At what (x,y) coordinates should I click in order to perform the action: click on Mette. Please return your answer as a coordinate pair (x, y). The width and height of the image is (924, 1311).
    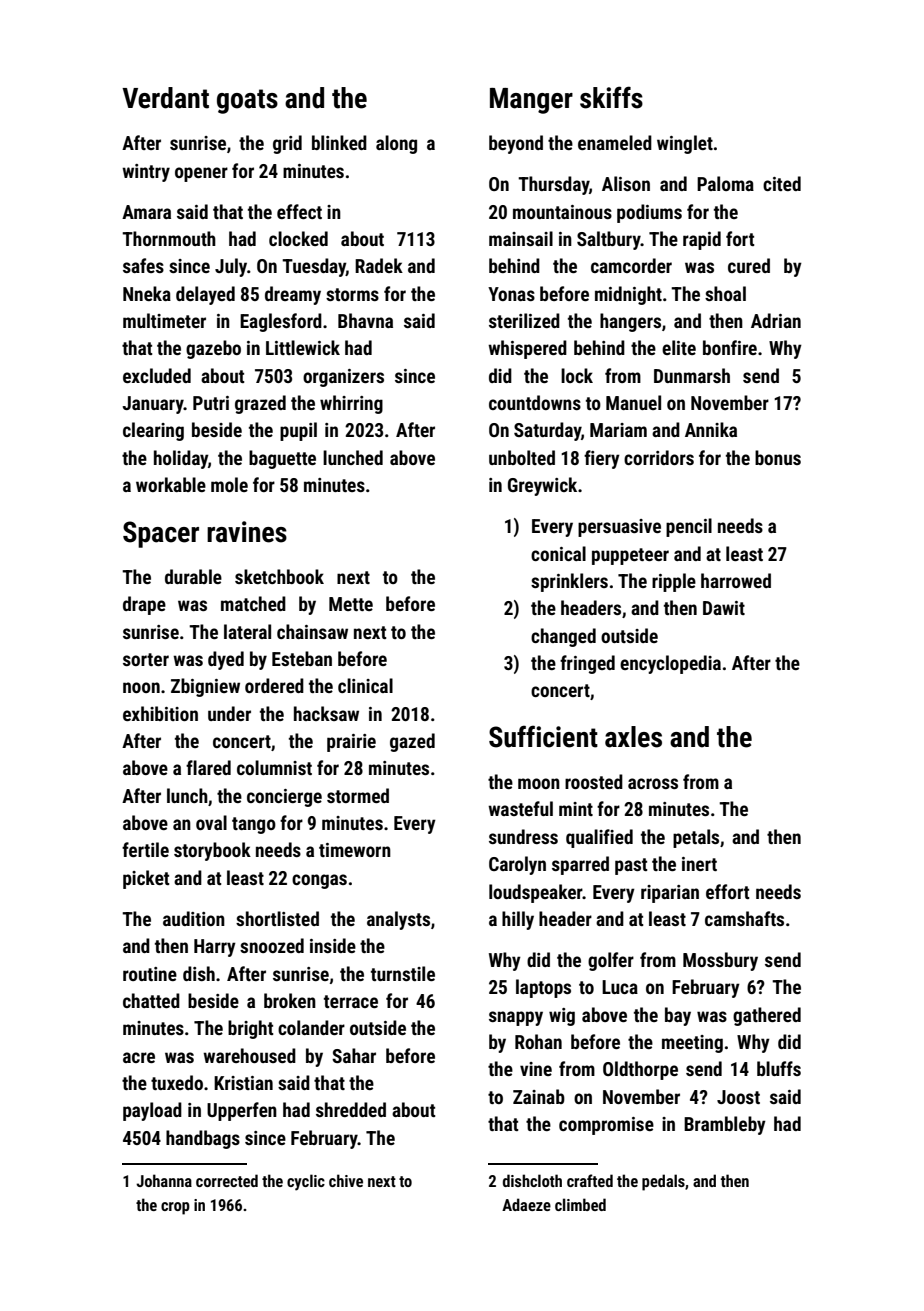
    Looking at the image, I should click on (351, 604).
